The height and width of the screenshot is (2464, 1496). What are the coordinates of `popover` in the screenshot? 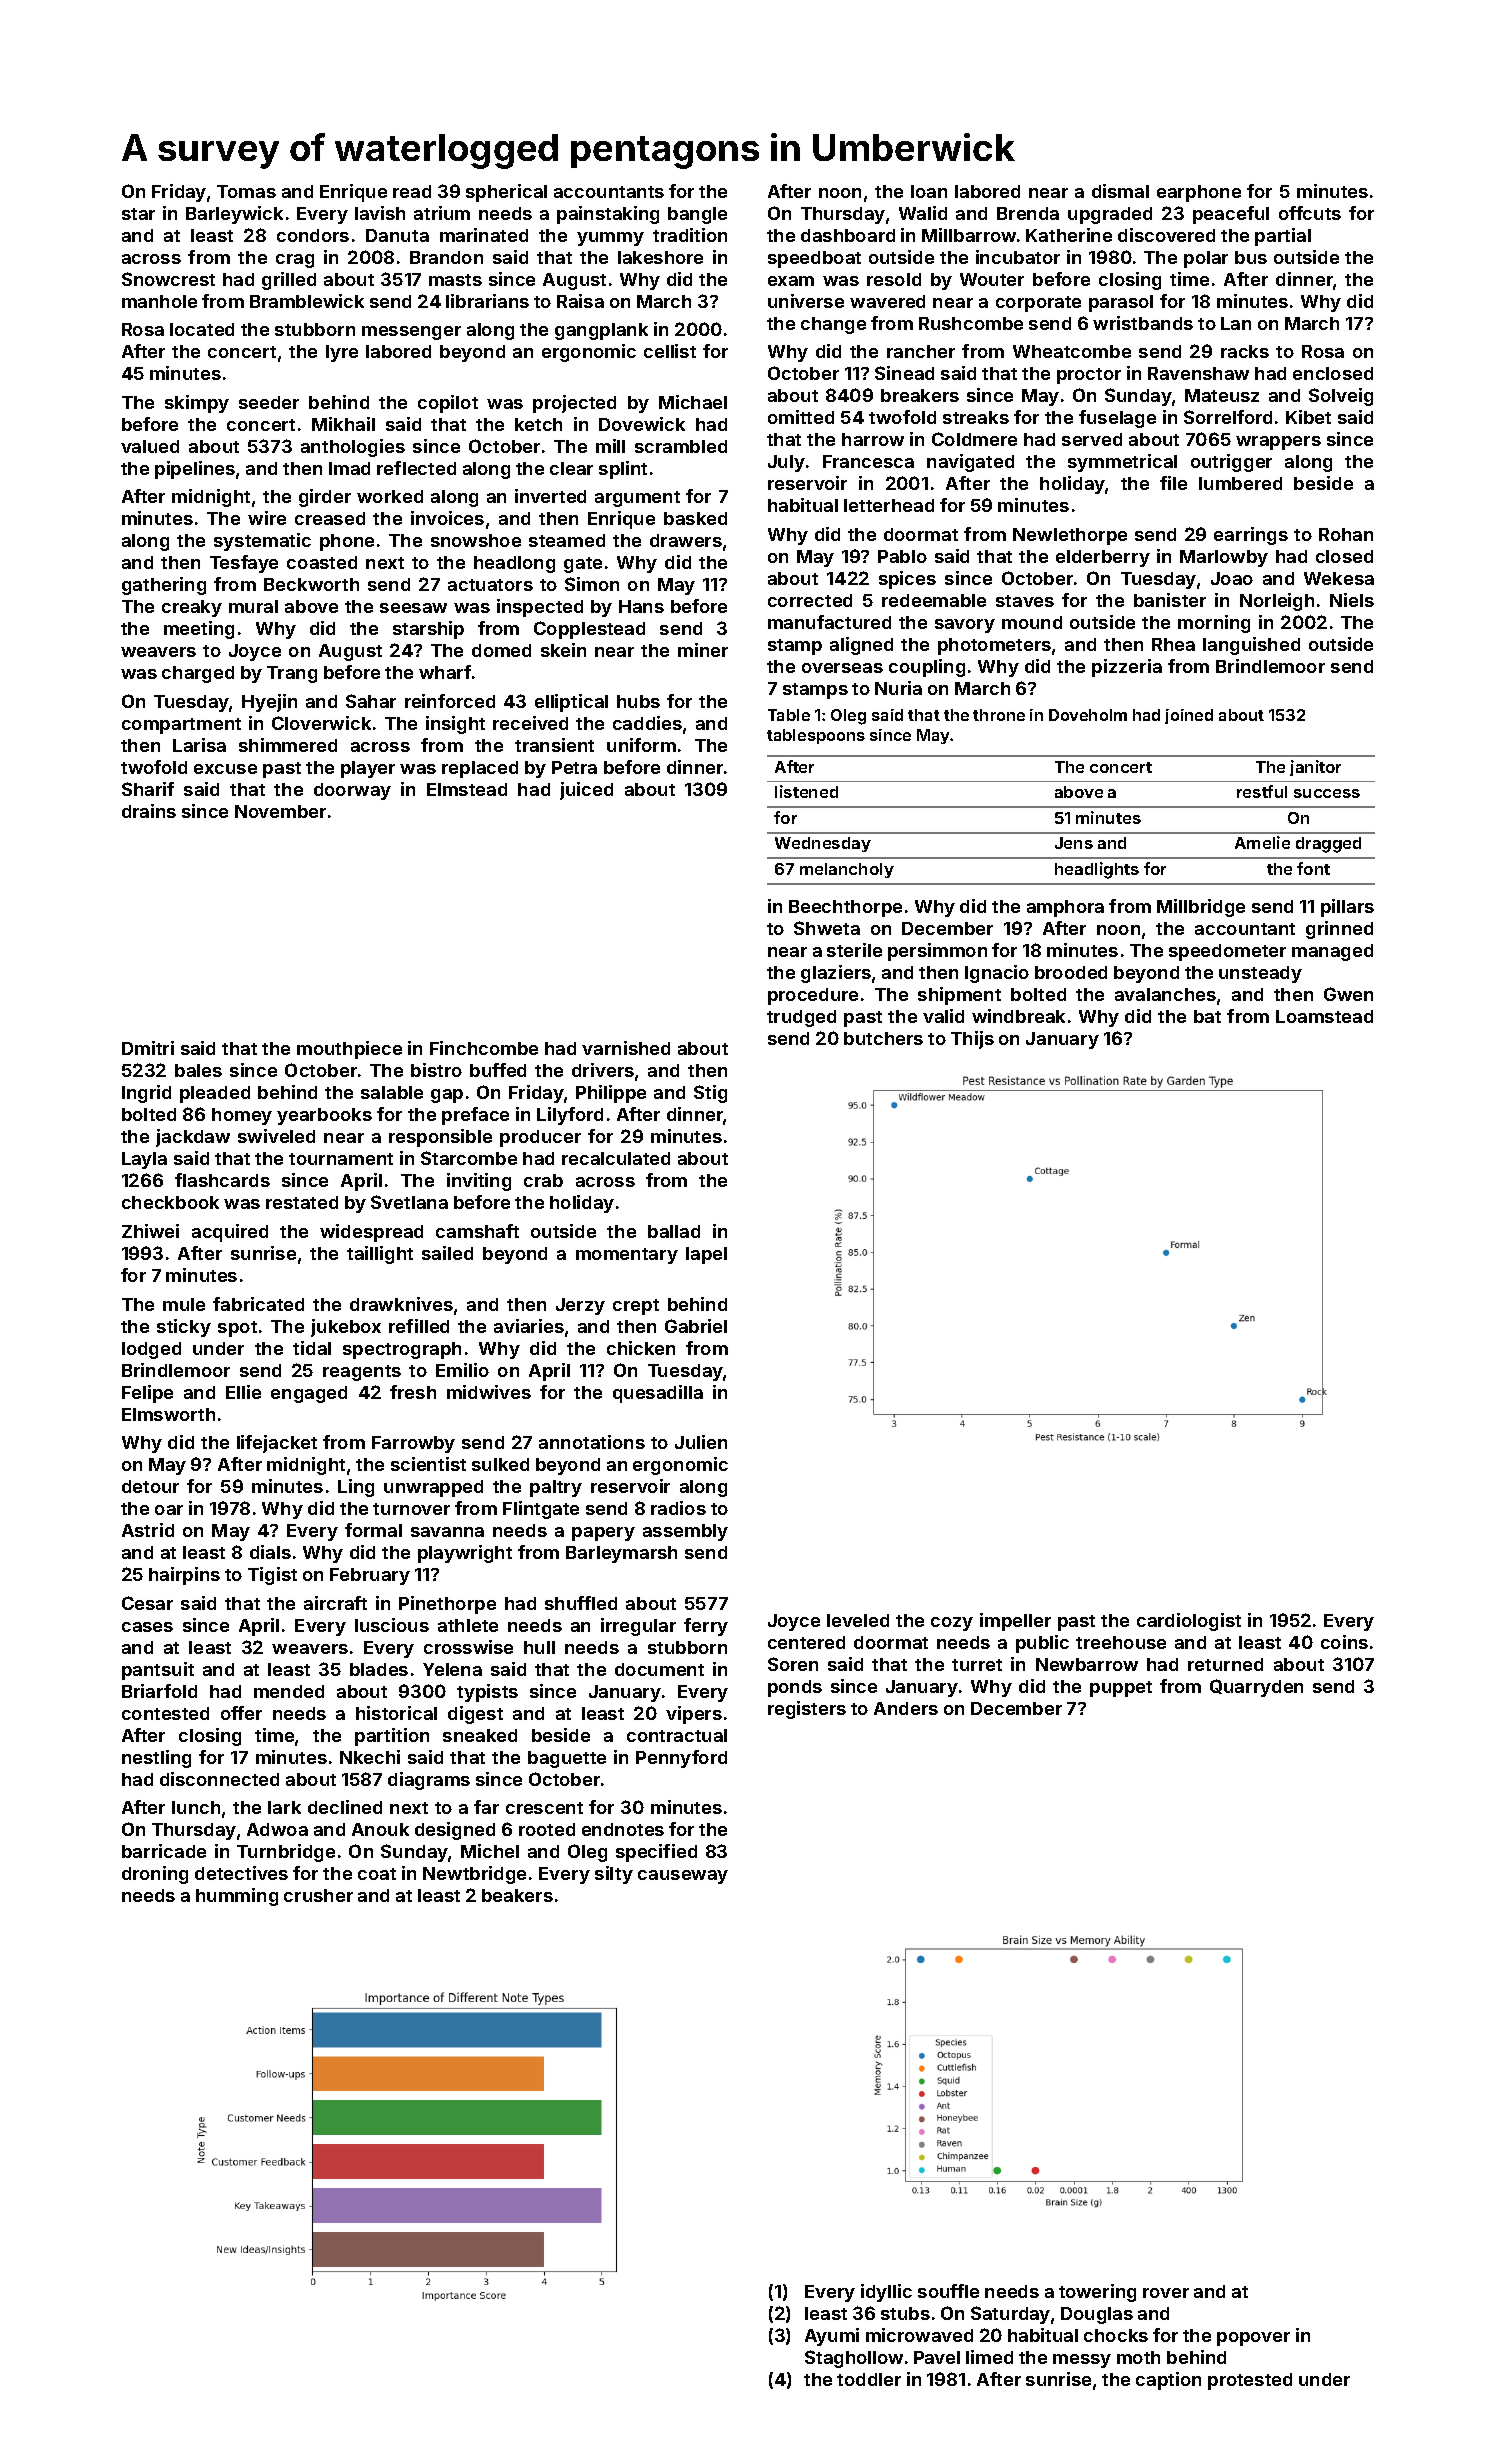 It's located at (1253, 2339).
